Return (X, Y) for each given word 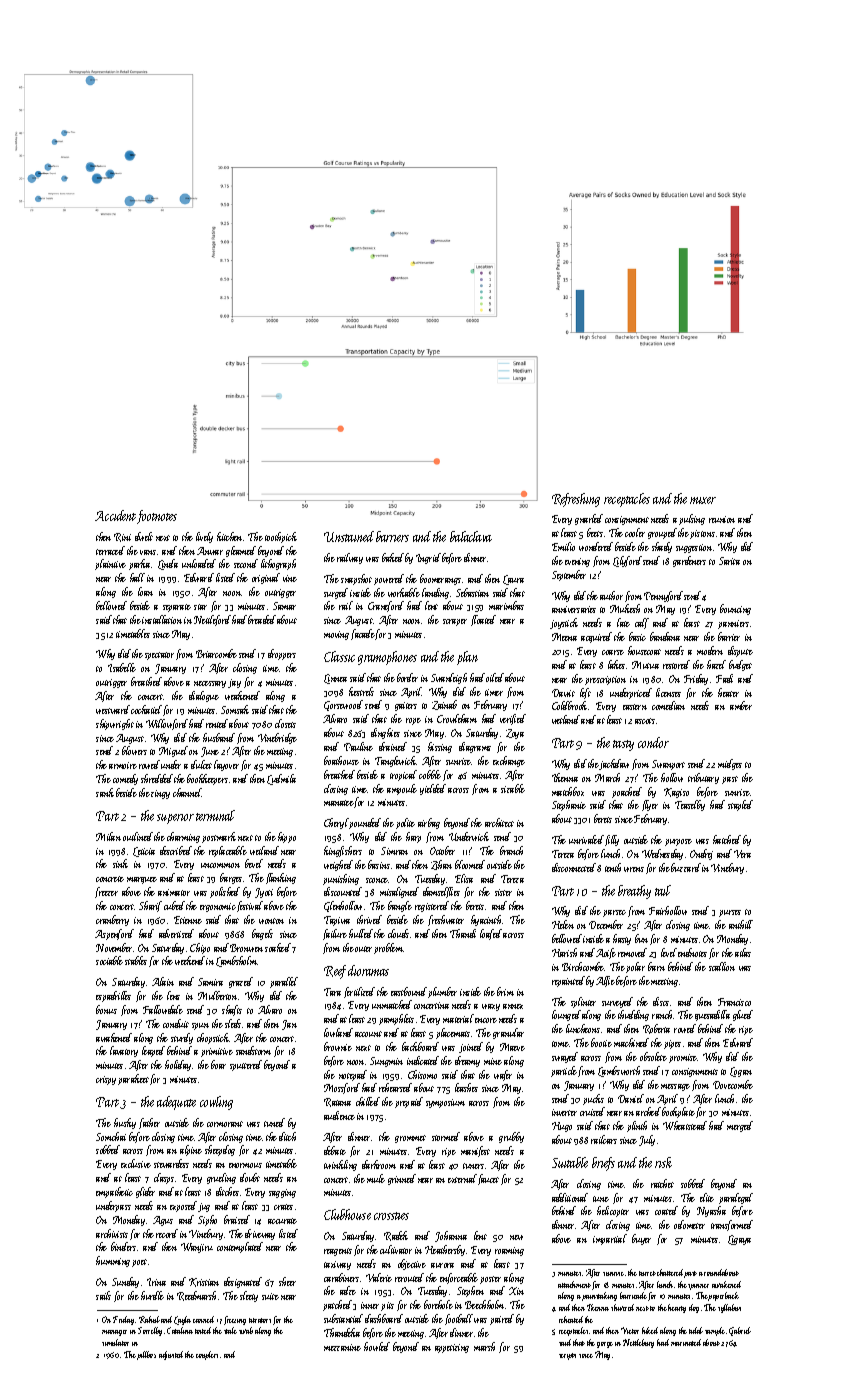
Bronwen (246, 948)
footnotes (157, 517)
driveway (260, 1234)
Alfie (605, 981)
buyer (641, 1239)
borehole (438, 1304)
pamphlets (396, 1019)
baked (393, 557)
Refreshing (576, 500)
